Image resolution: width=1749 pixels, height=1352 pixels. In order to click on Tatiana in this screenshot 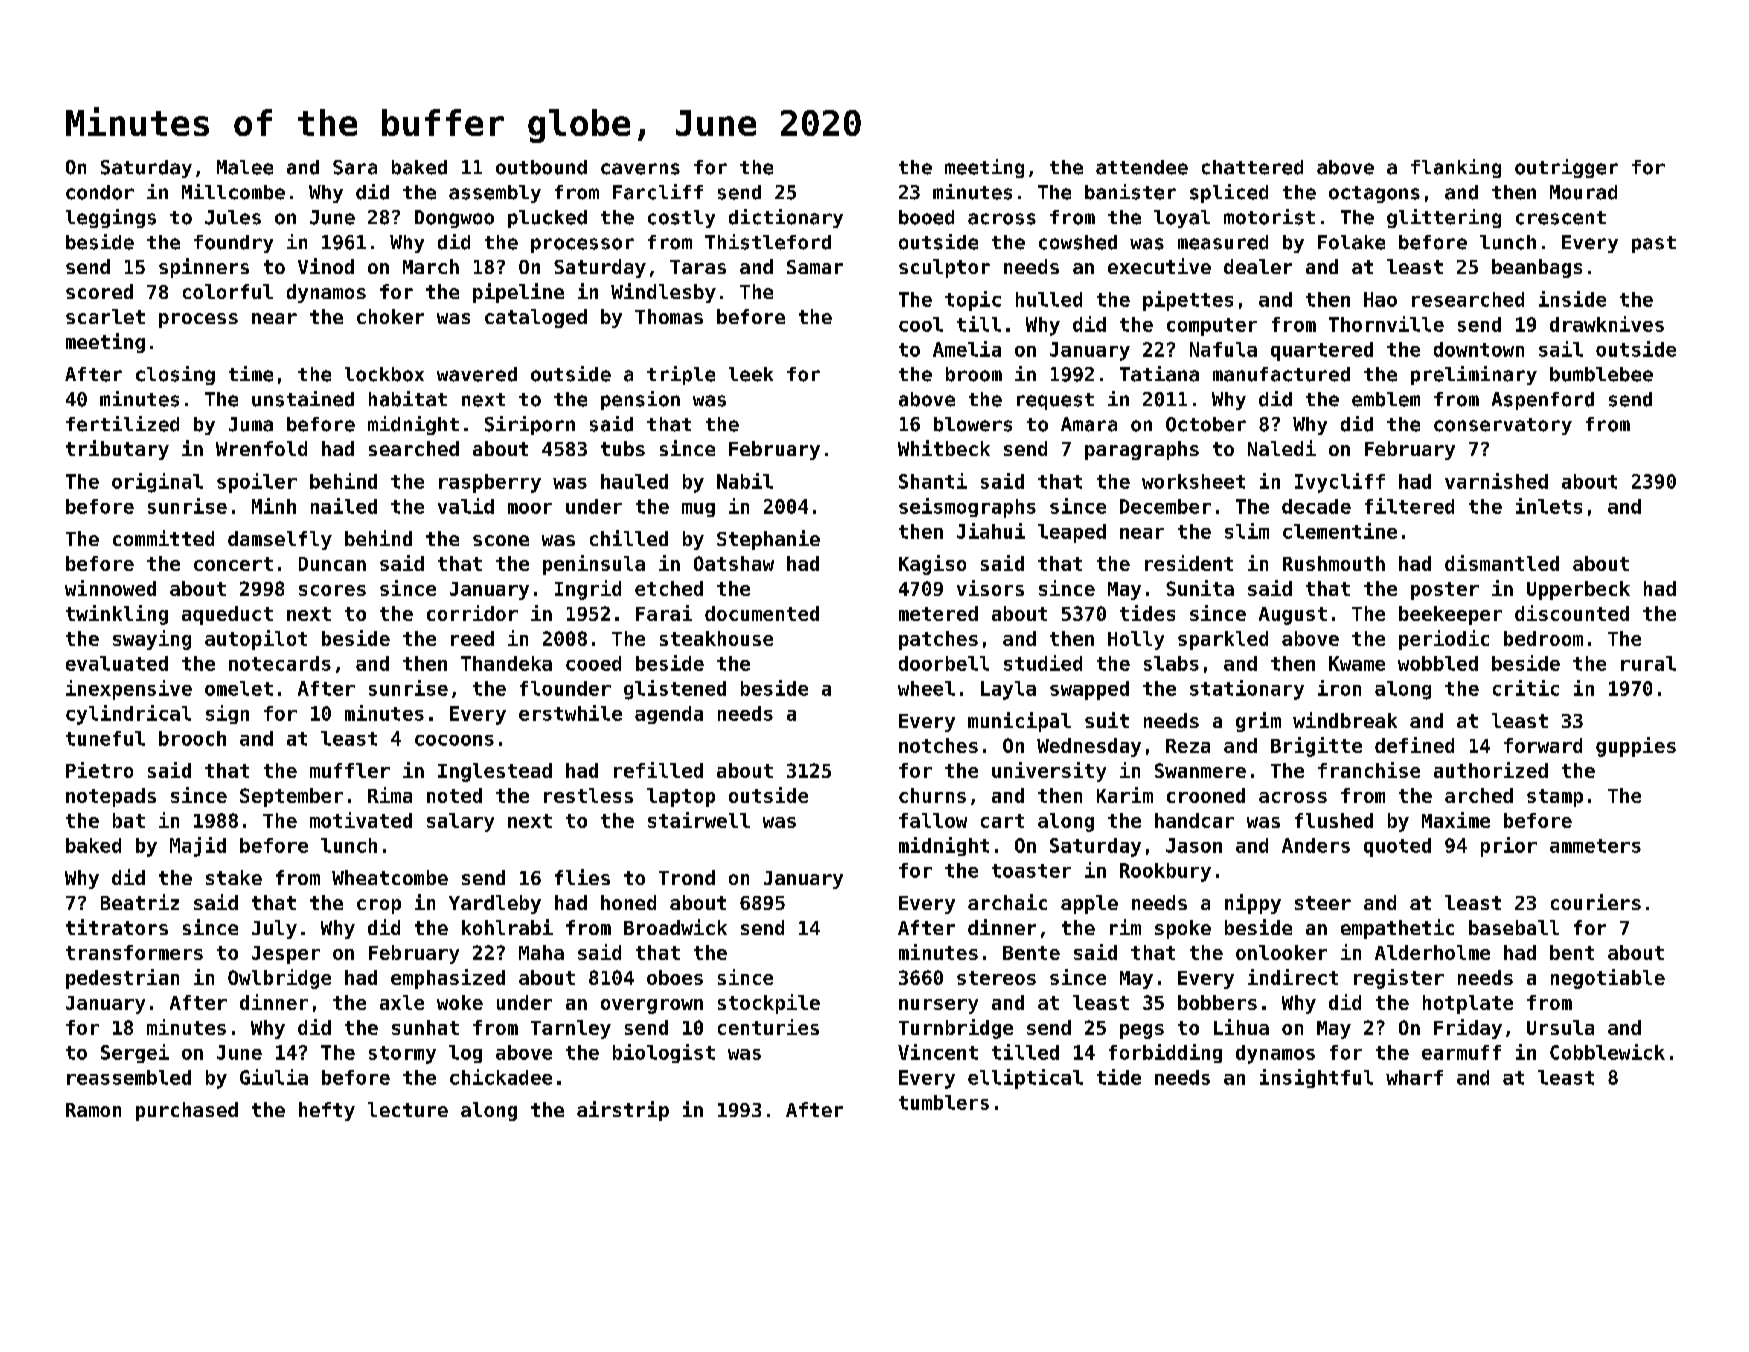, I will do `click(1159, 374)`.
